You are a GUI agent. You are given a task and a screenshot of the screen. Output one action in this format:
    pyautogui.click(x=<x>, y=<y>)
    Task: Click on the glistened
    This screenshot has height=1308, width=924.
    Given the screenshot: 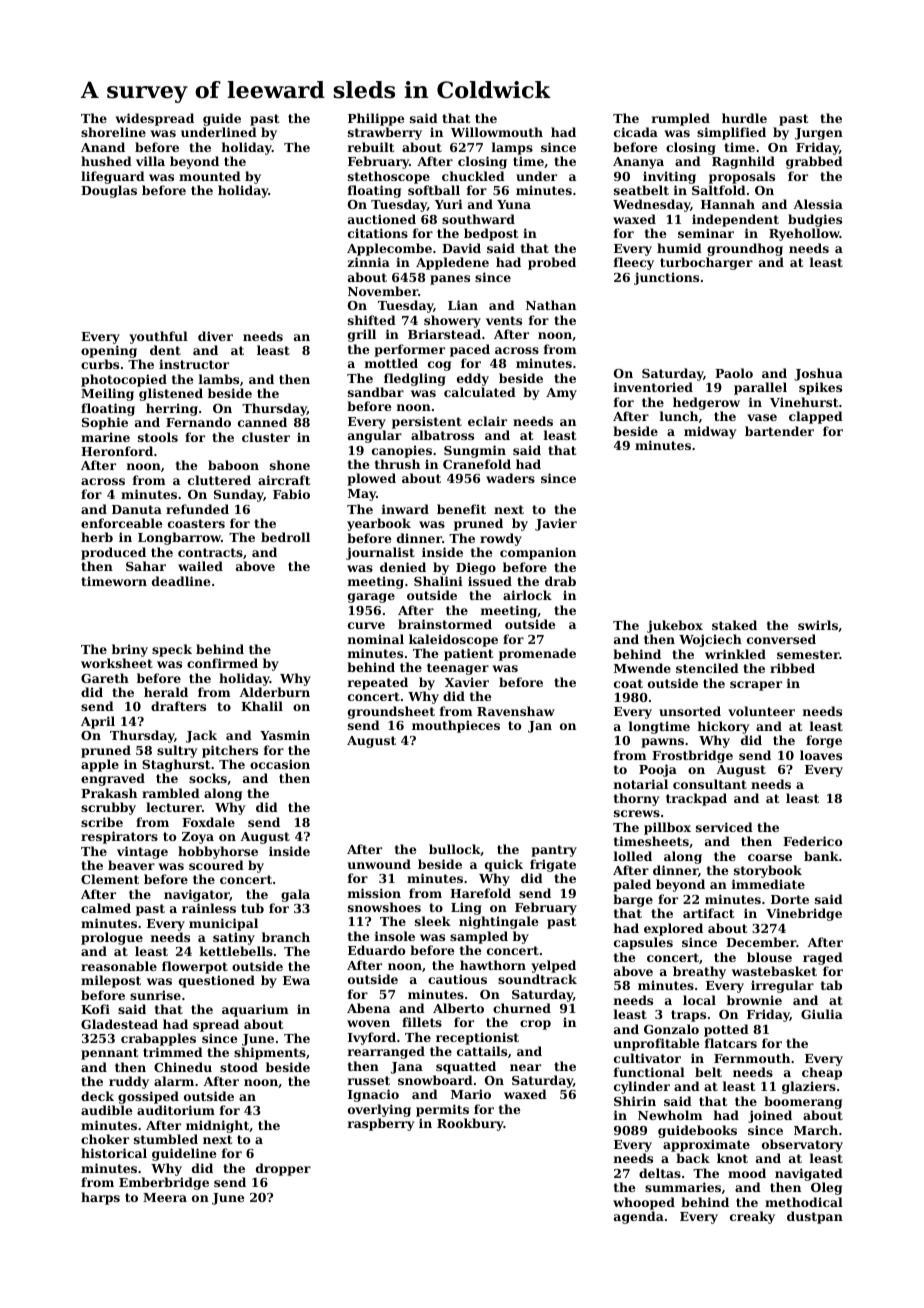 What is the action you would take?
    pyautogui.click(x=171, y=394)
